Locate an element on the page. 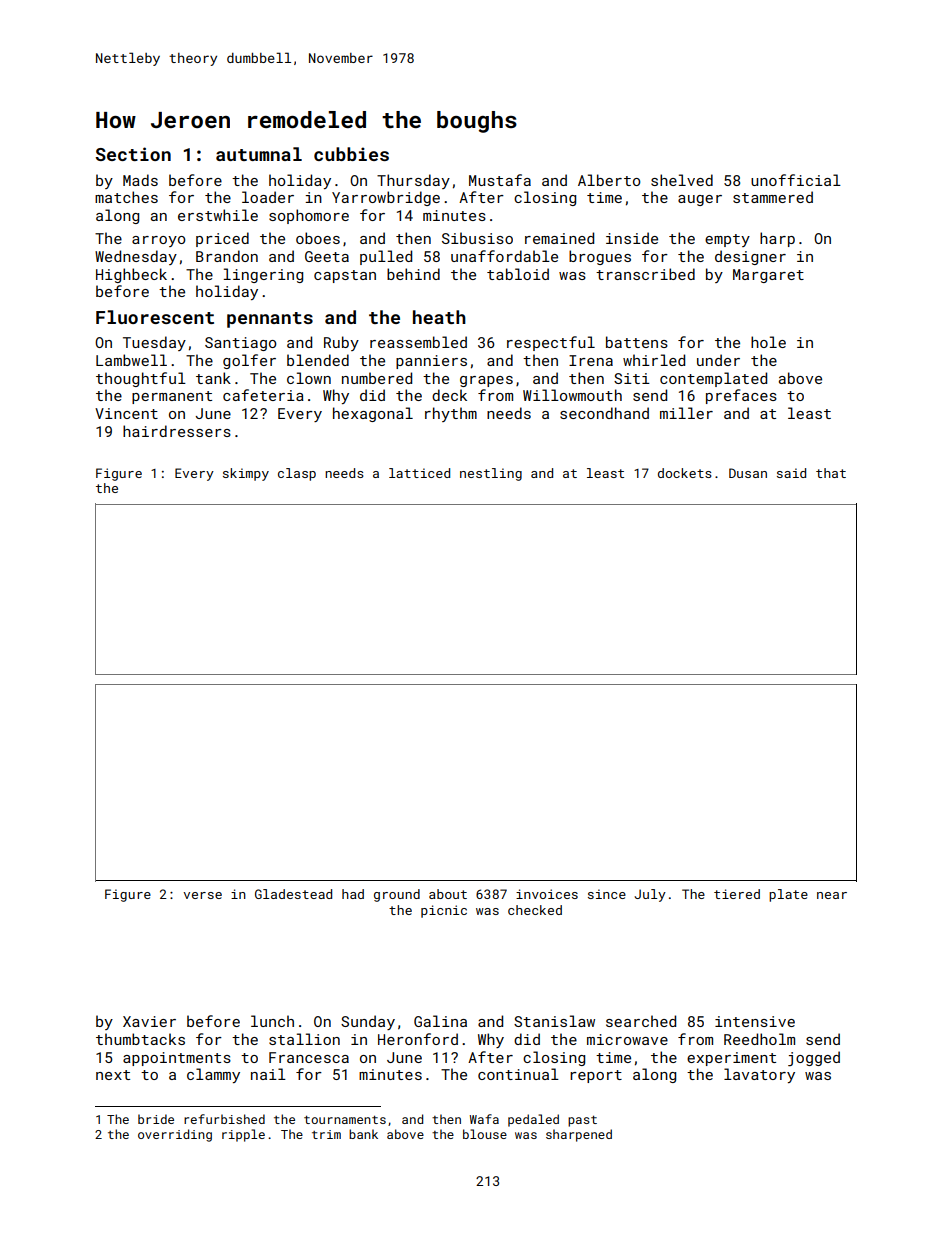  nestling is located at coordinates (491, 474).
